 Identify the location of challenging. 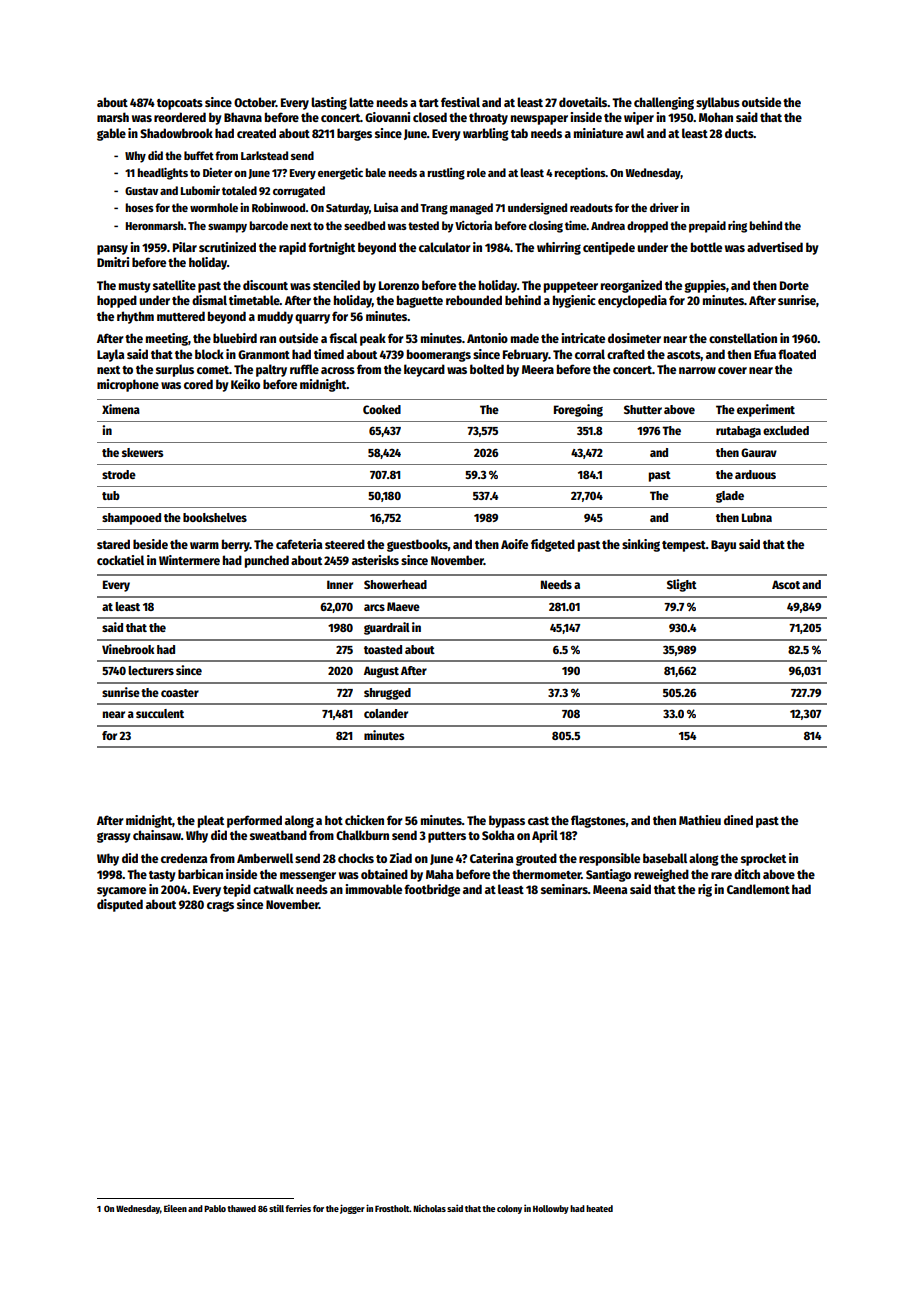
(664, 103).
